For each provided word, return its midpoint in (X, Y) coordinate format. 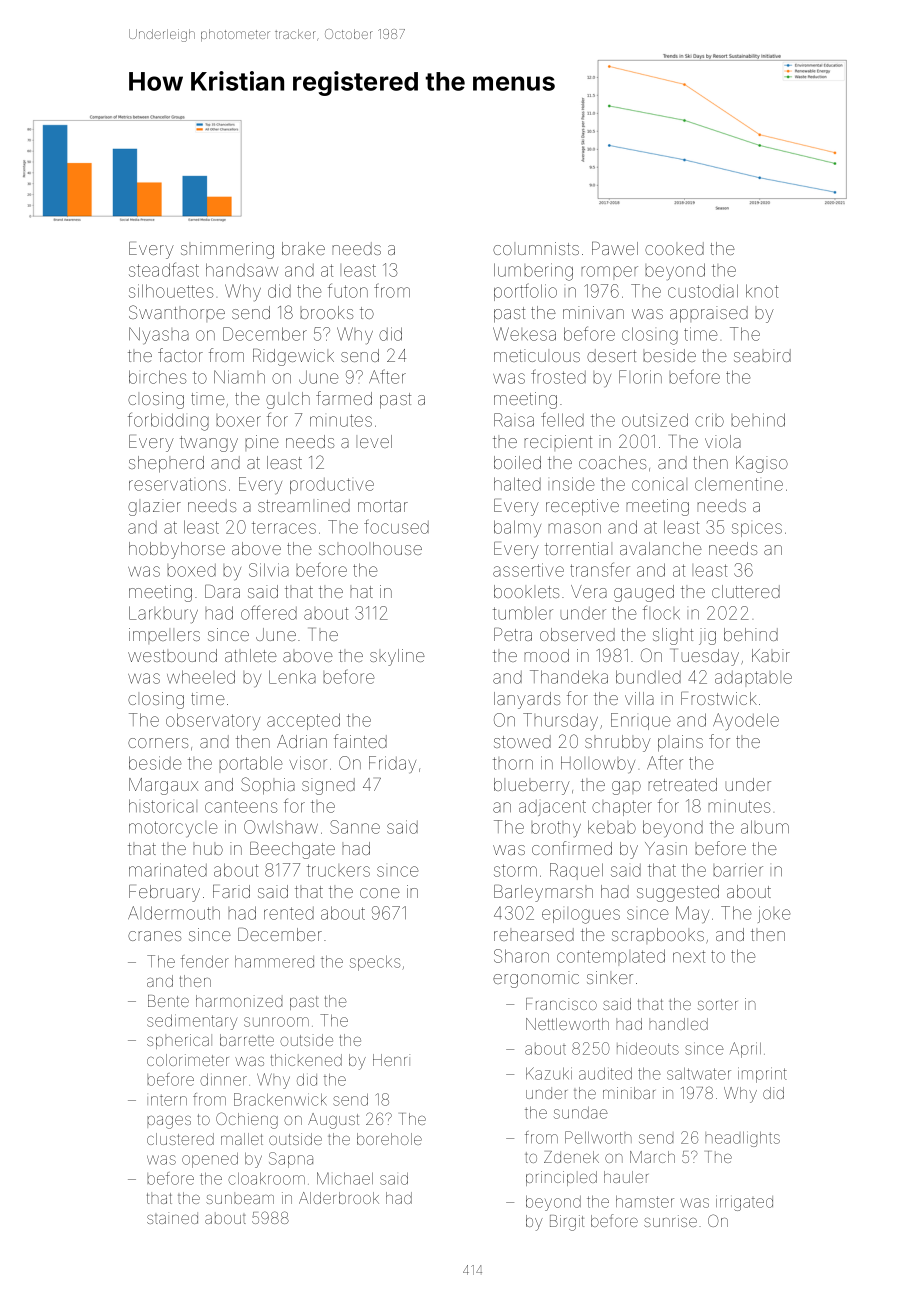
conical (658, 484)
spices (757, 530)
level (376, 441)
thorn (513, 763)
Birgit (567, 1223)
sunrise (670, 1221)
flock (661, 612)
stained (172, 1218)
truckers (338, 870)
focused (396, 526)
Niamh (239, 377)
